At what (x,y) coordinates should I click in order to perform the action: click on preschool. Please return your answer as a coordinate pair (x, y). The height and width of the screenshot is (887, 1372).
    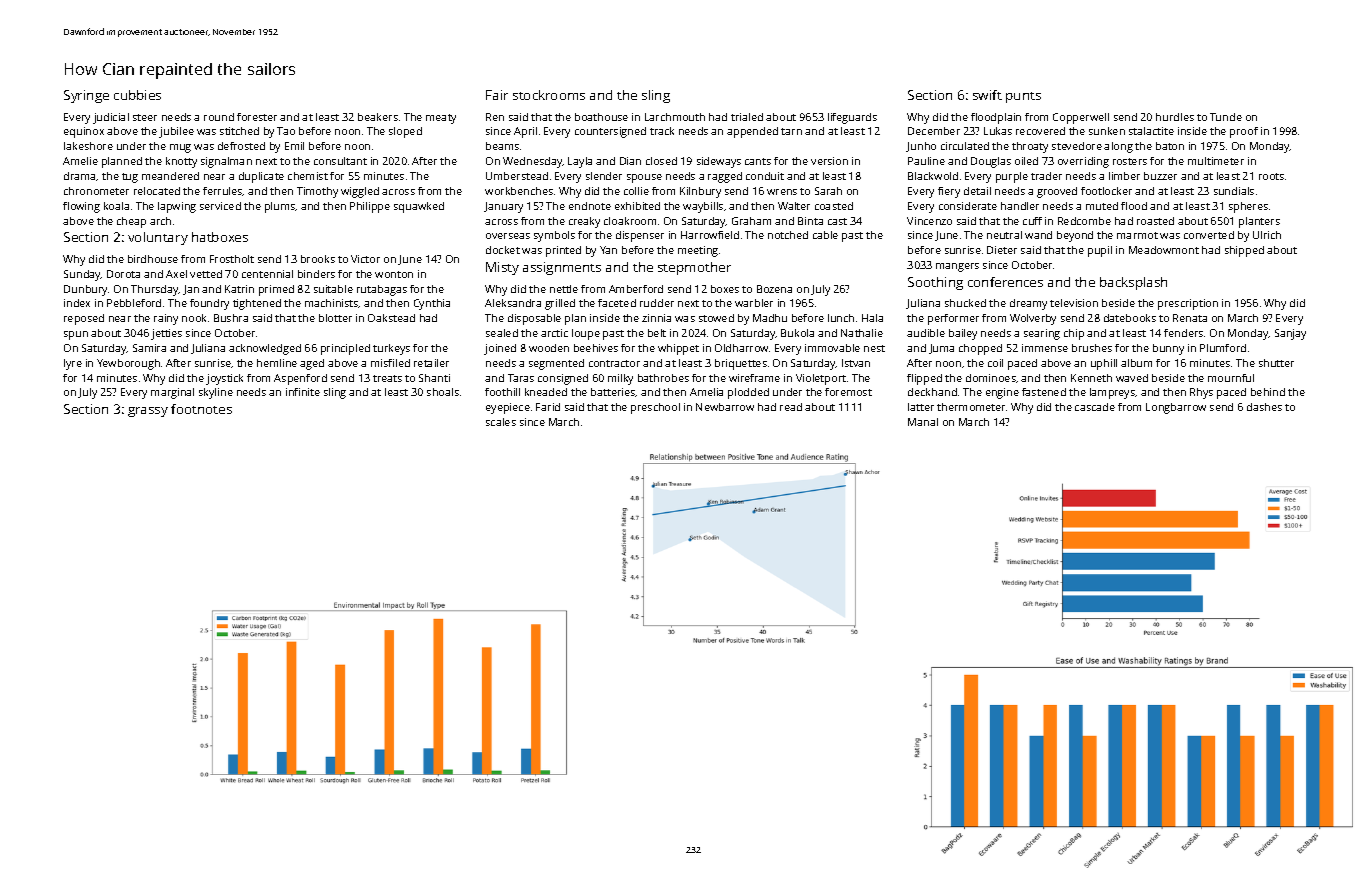
    Looking at the image, I should click on (655, 408).
